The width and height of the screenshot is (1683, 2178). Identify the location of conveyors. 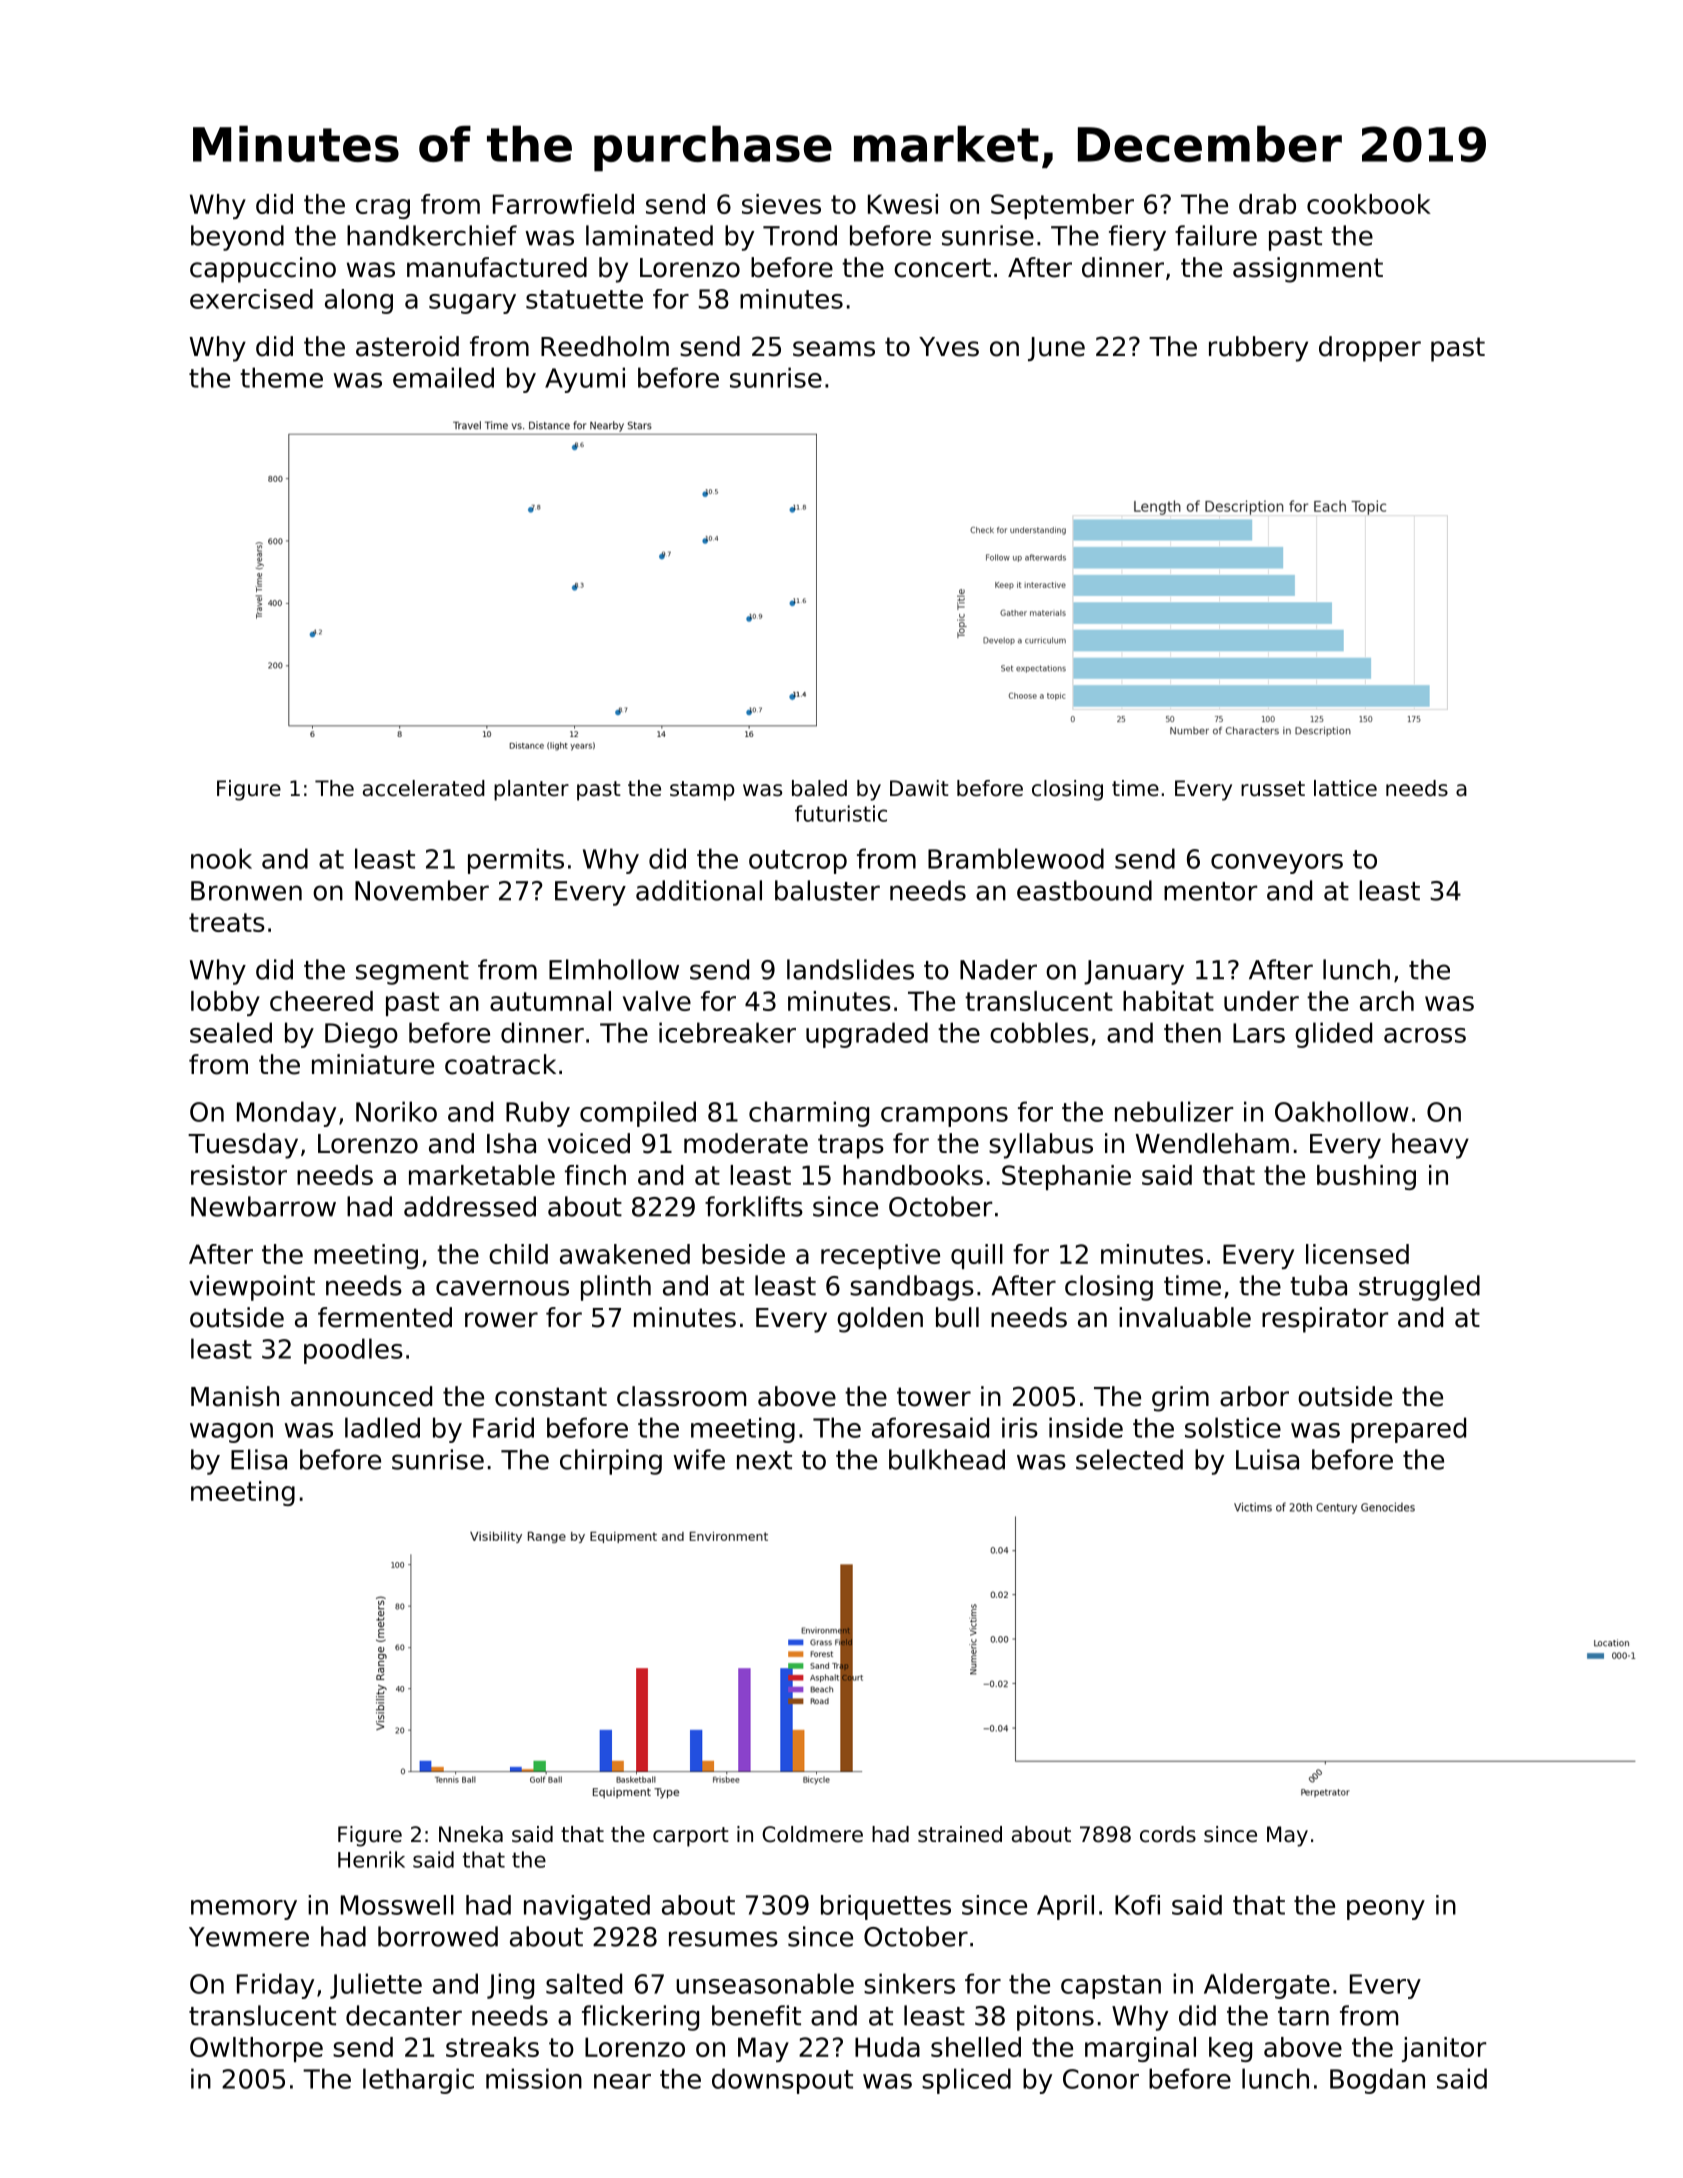
(1277, 864).
